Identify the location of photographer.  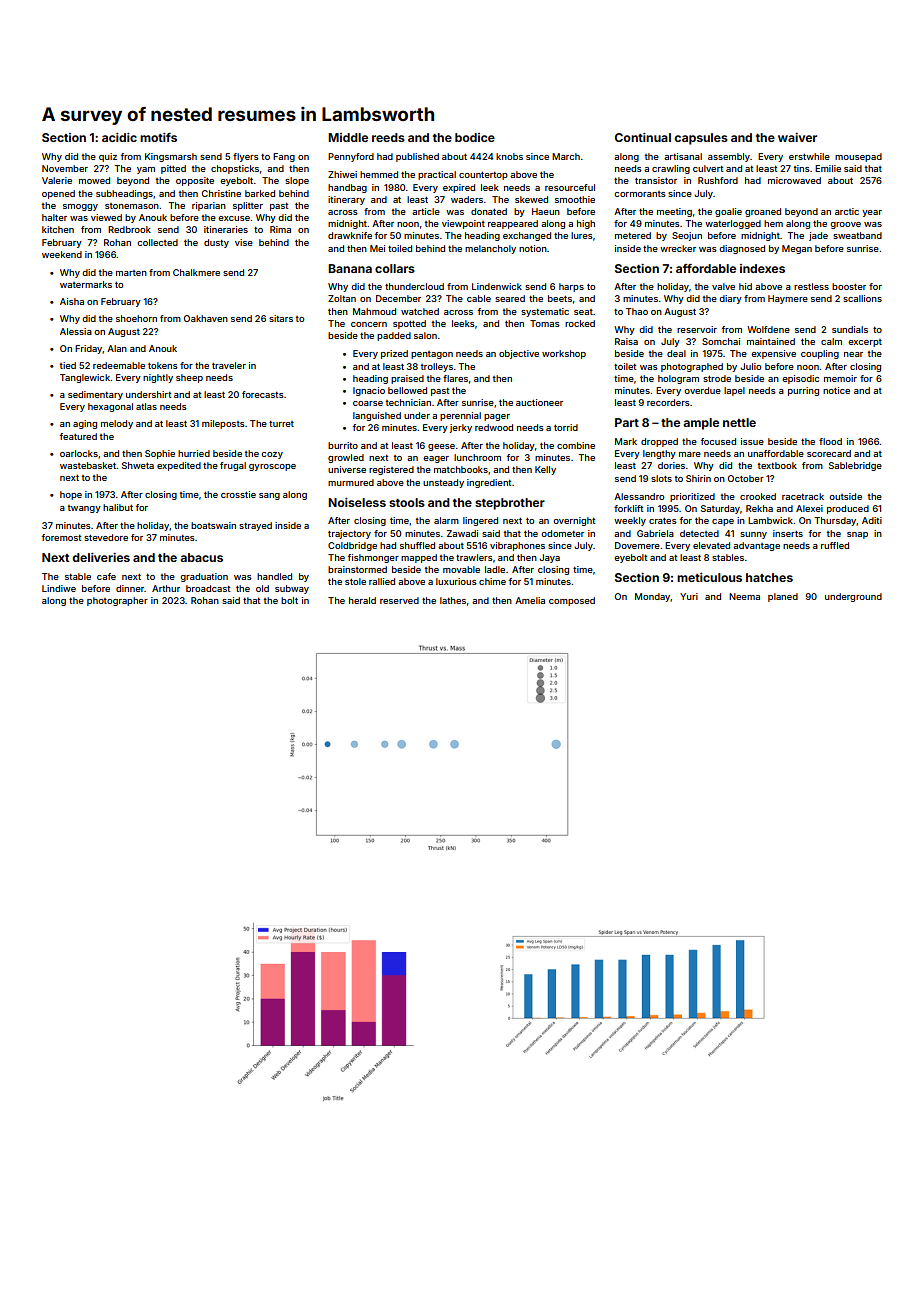
(117, 601).
